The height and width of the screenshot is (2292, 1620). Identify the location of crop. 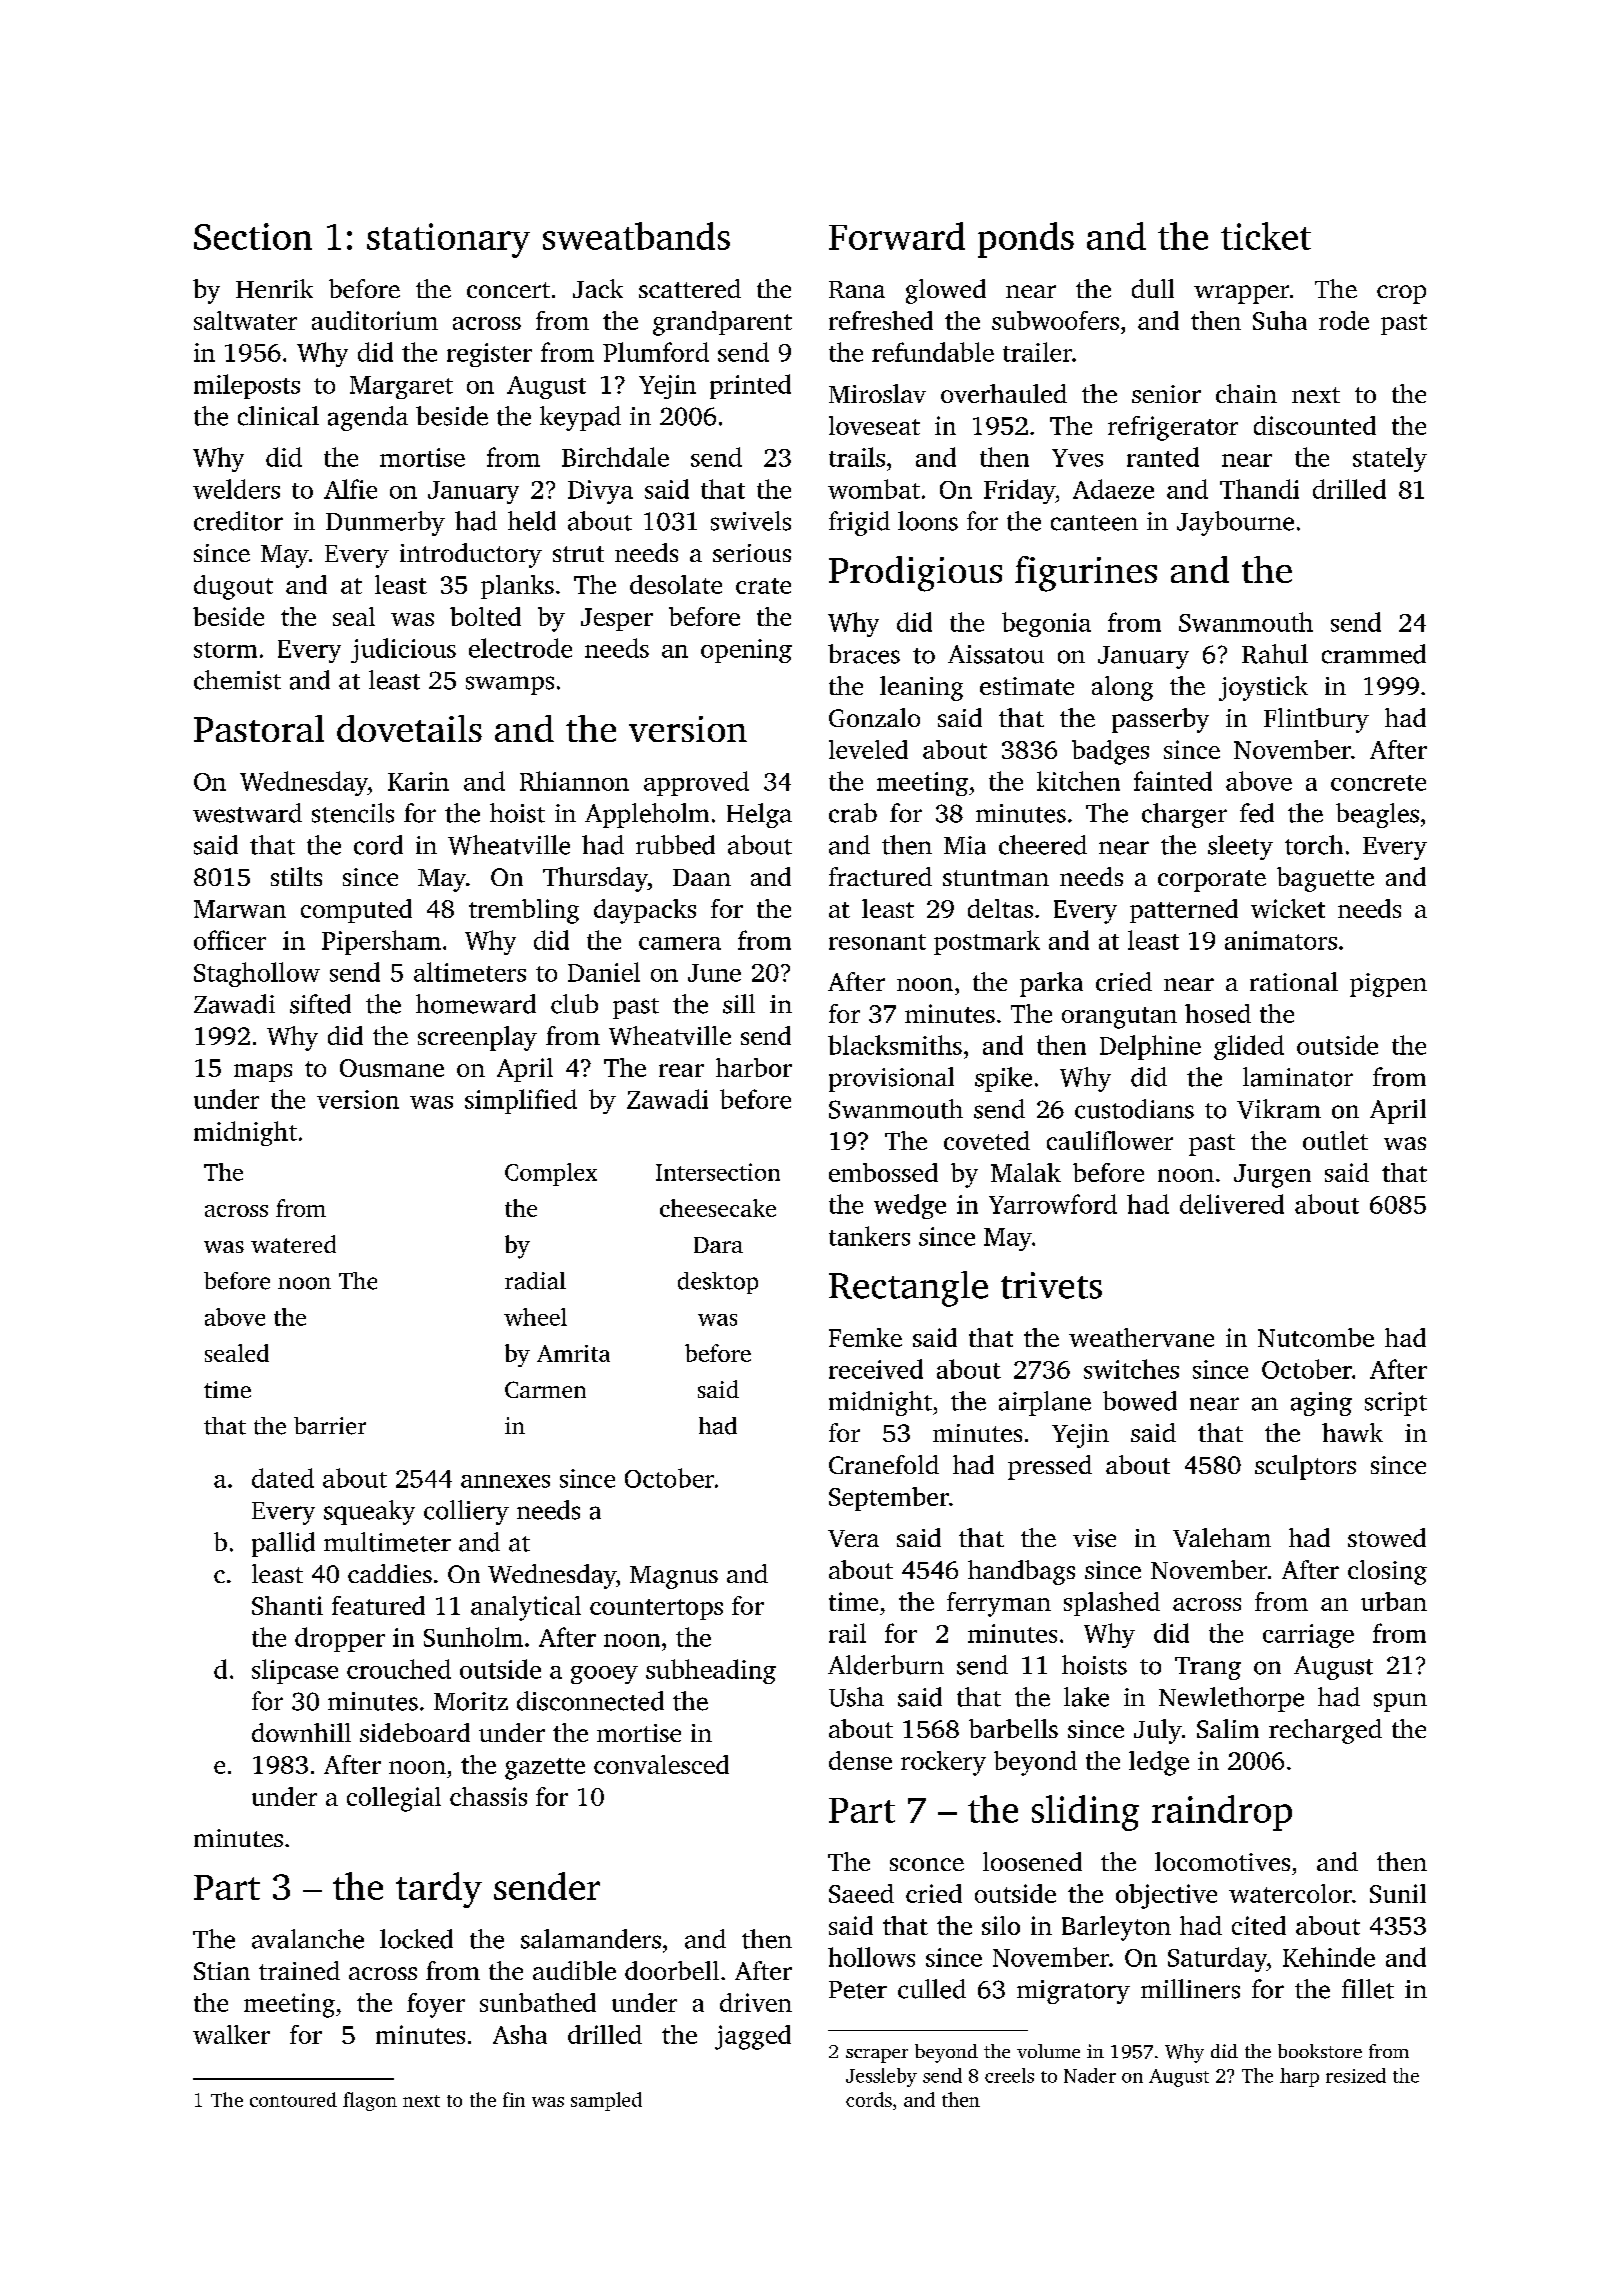
(1401, 294).
